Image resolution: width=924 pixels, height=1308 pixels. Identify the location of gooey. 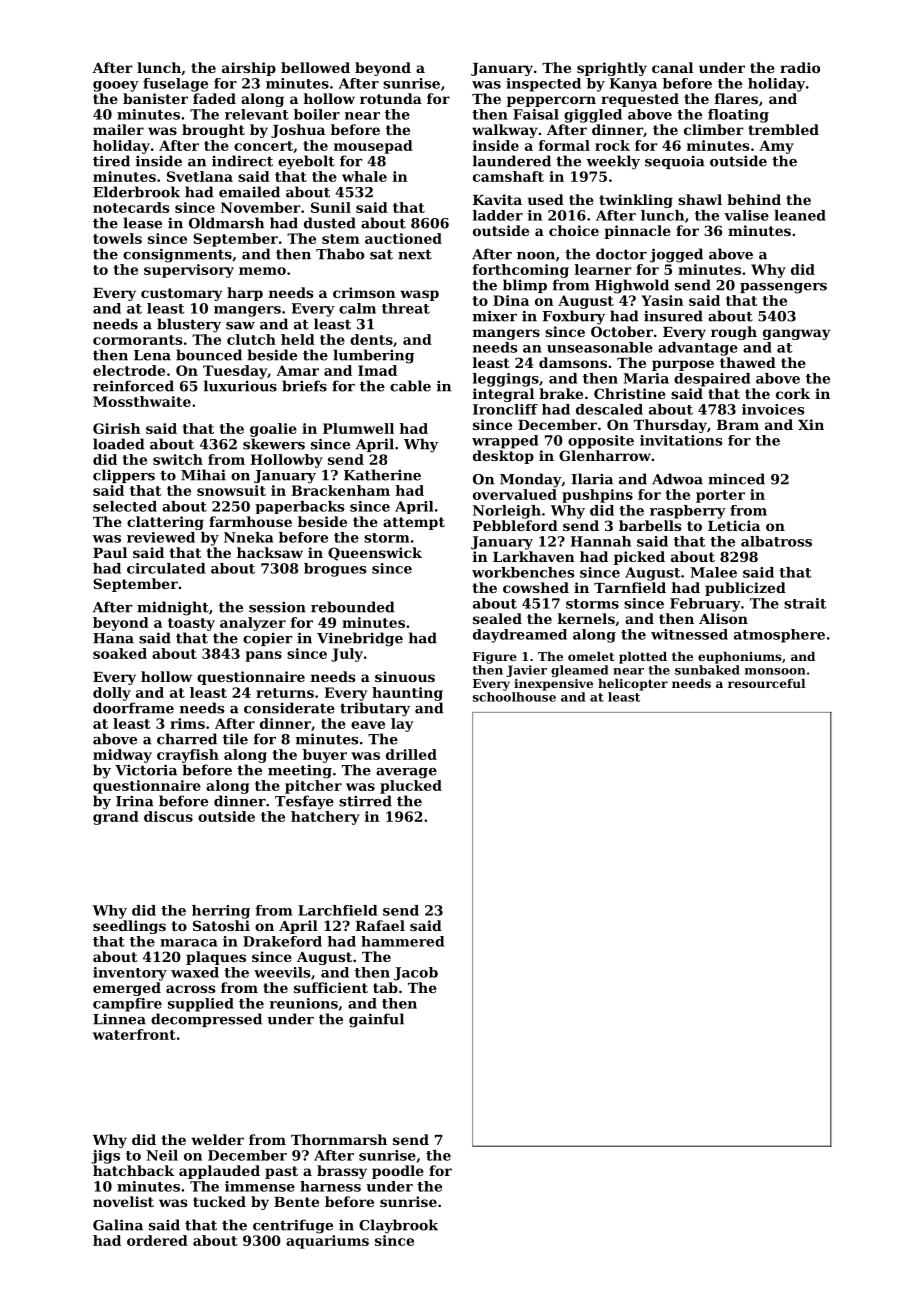
(116, 86).
